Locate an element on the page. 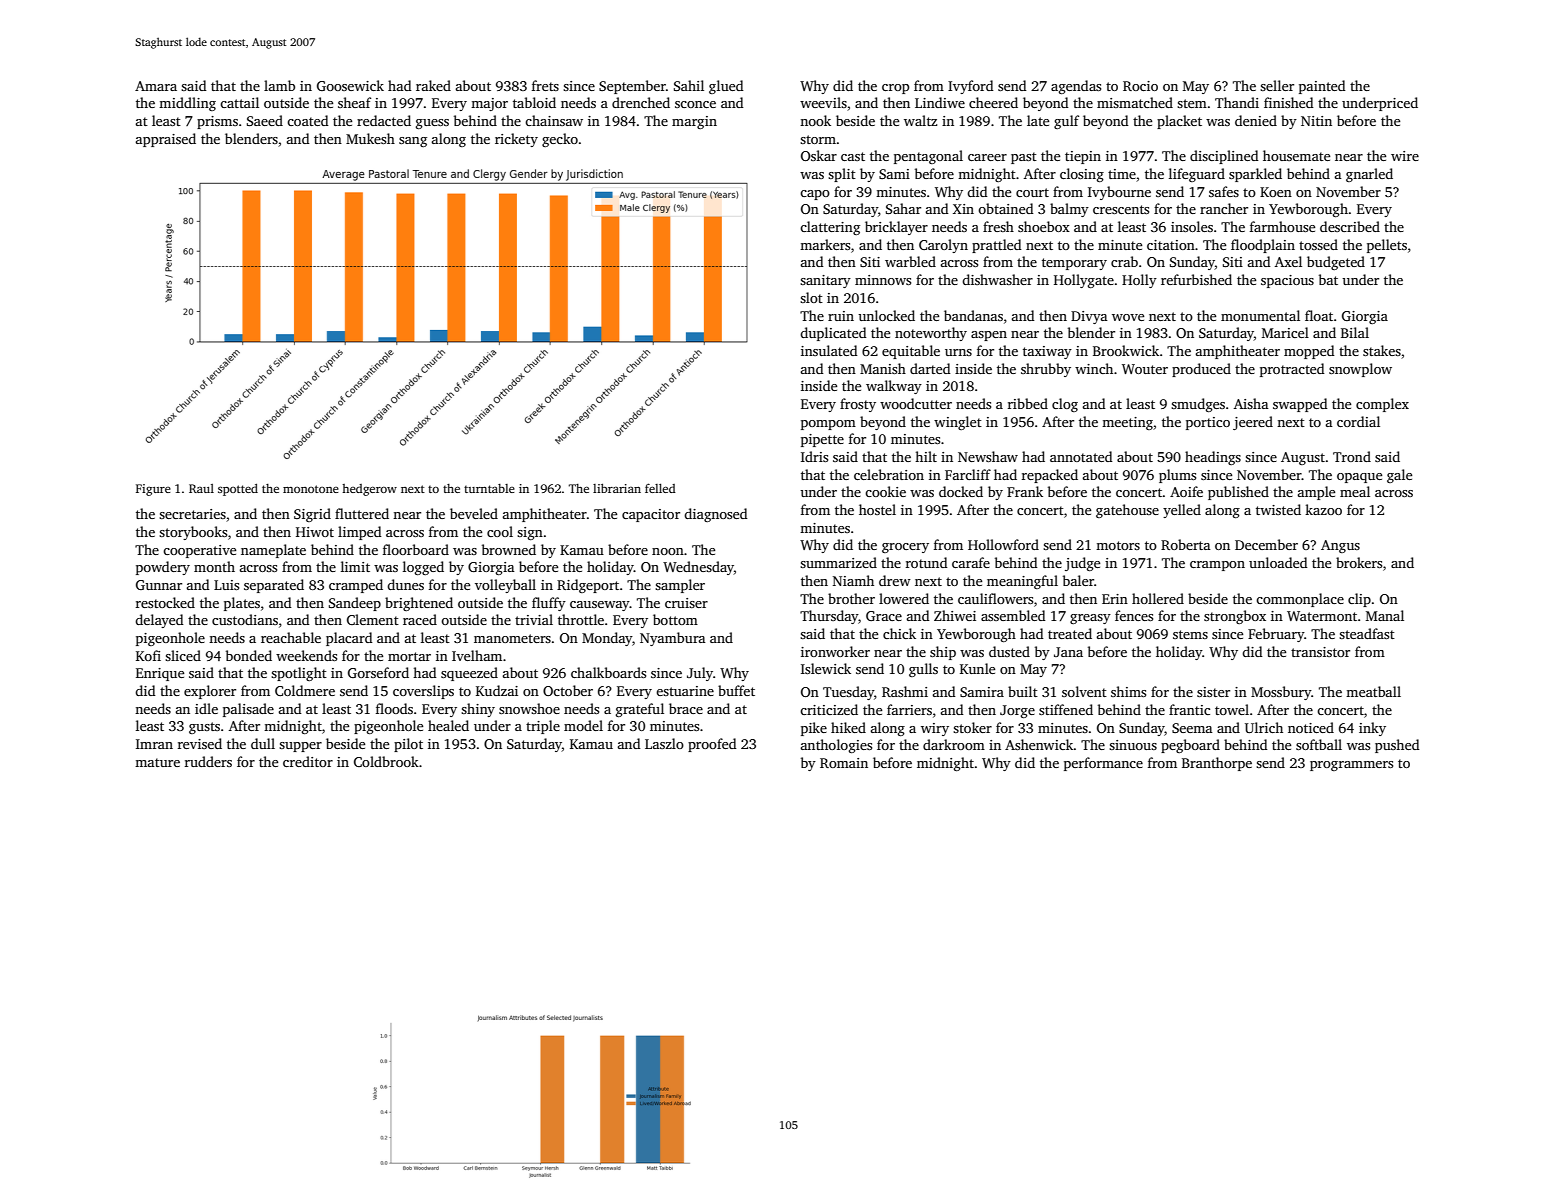 The image size is (1558, 1204). shoebox is located at coordinates (1044, 226).
